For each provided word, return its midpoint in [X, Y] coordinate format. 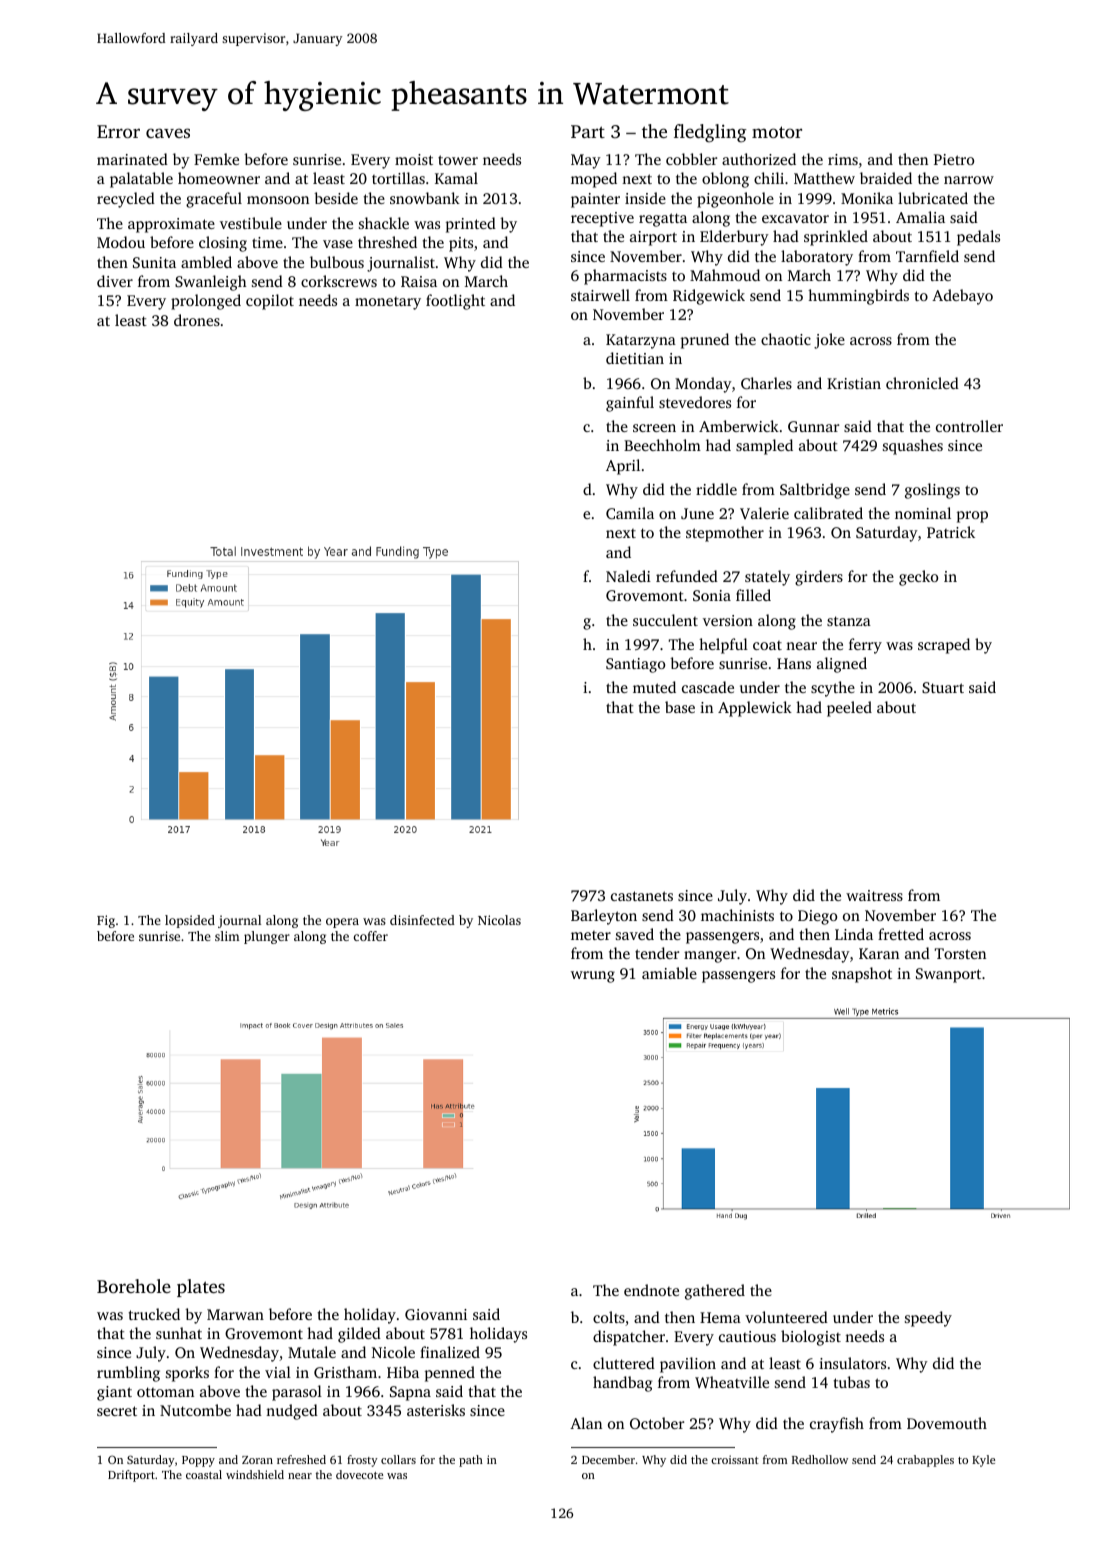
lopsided [190, 921]
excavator [795, 218]
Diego [817, 917]
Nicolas [499, 920]
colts [609, 1317]
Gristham [345, 1372]
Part [588, 131]
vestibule [251, 223]
